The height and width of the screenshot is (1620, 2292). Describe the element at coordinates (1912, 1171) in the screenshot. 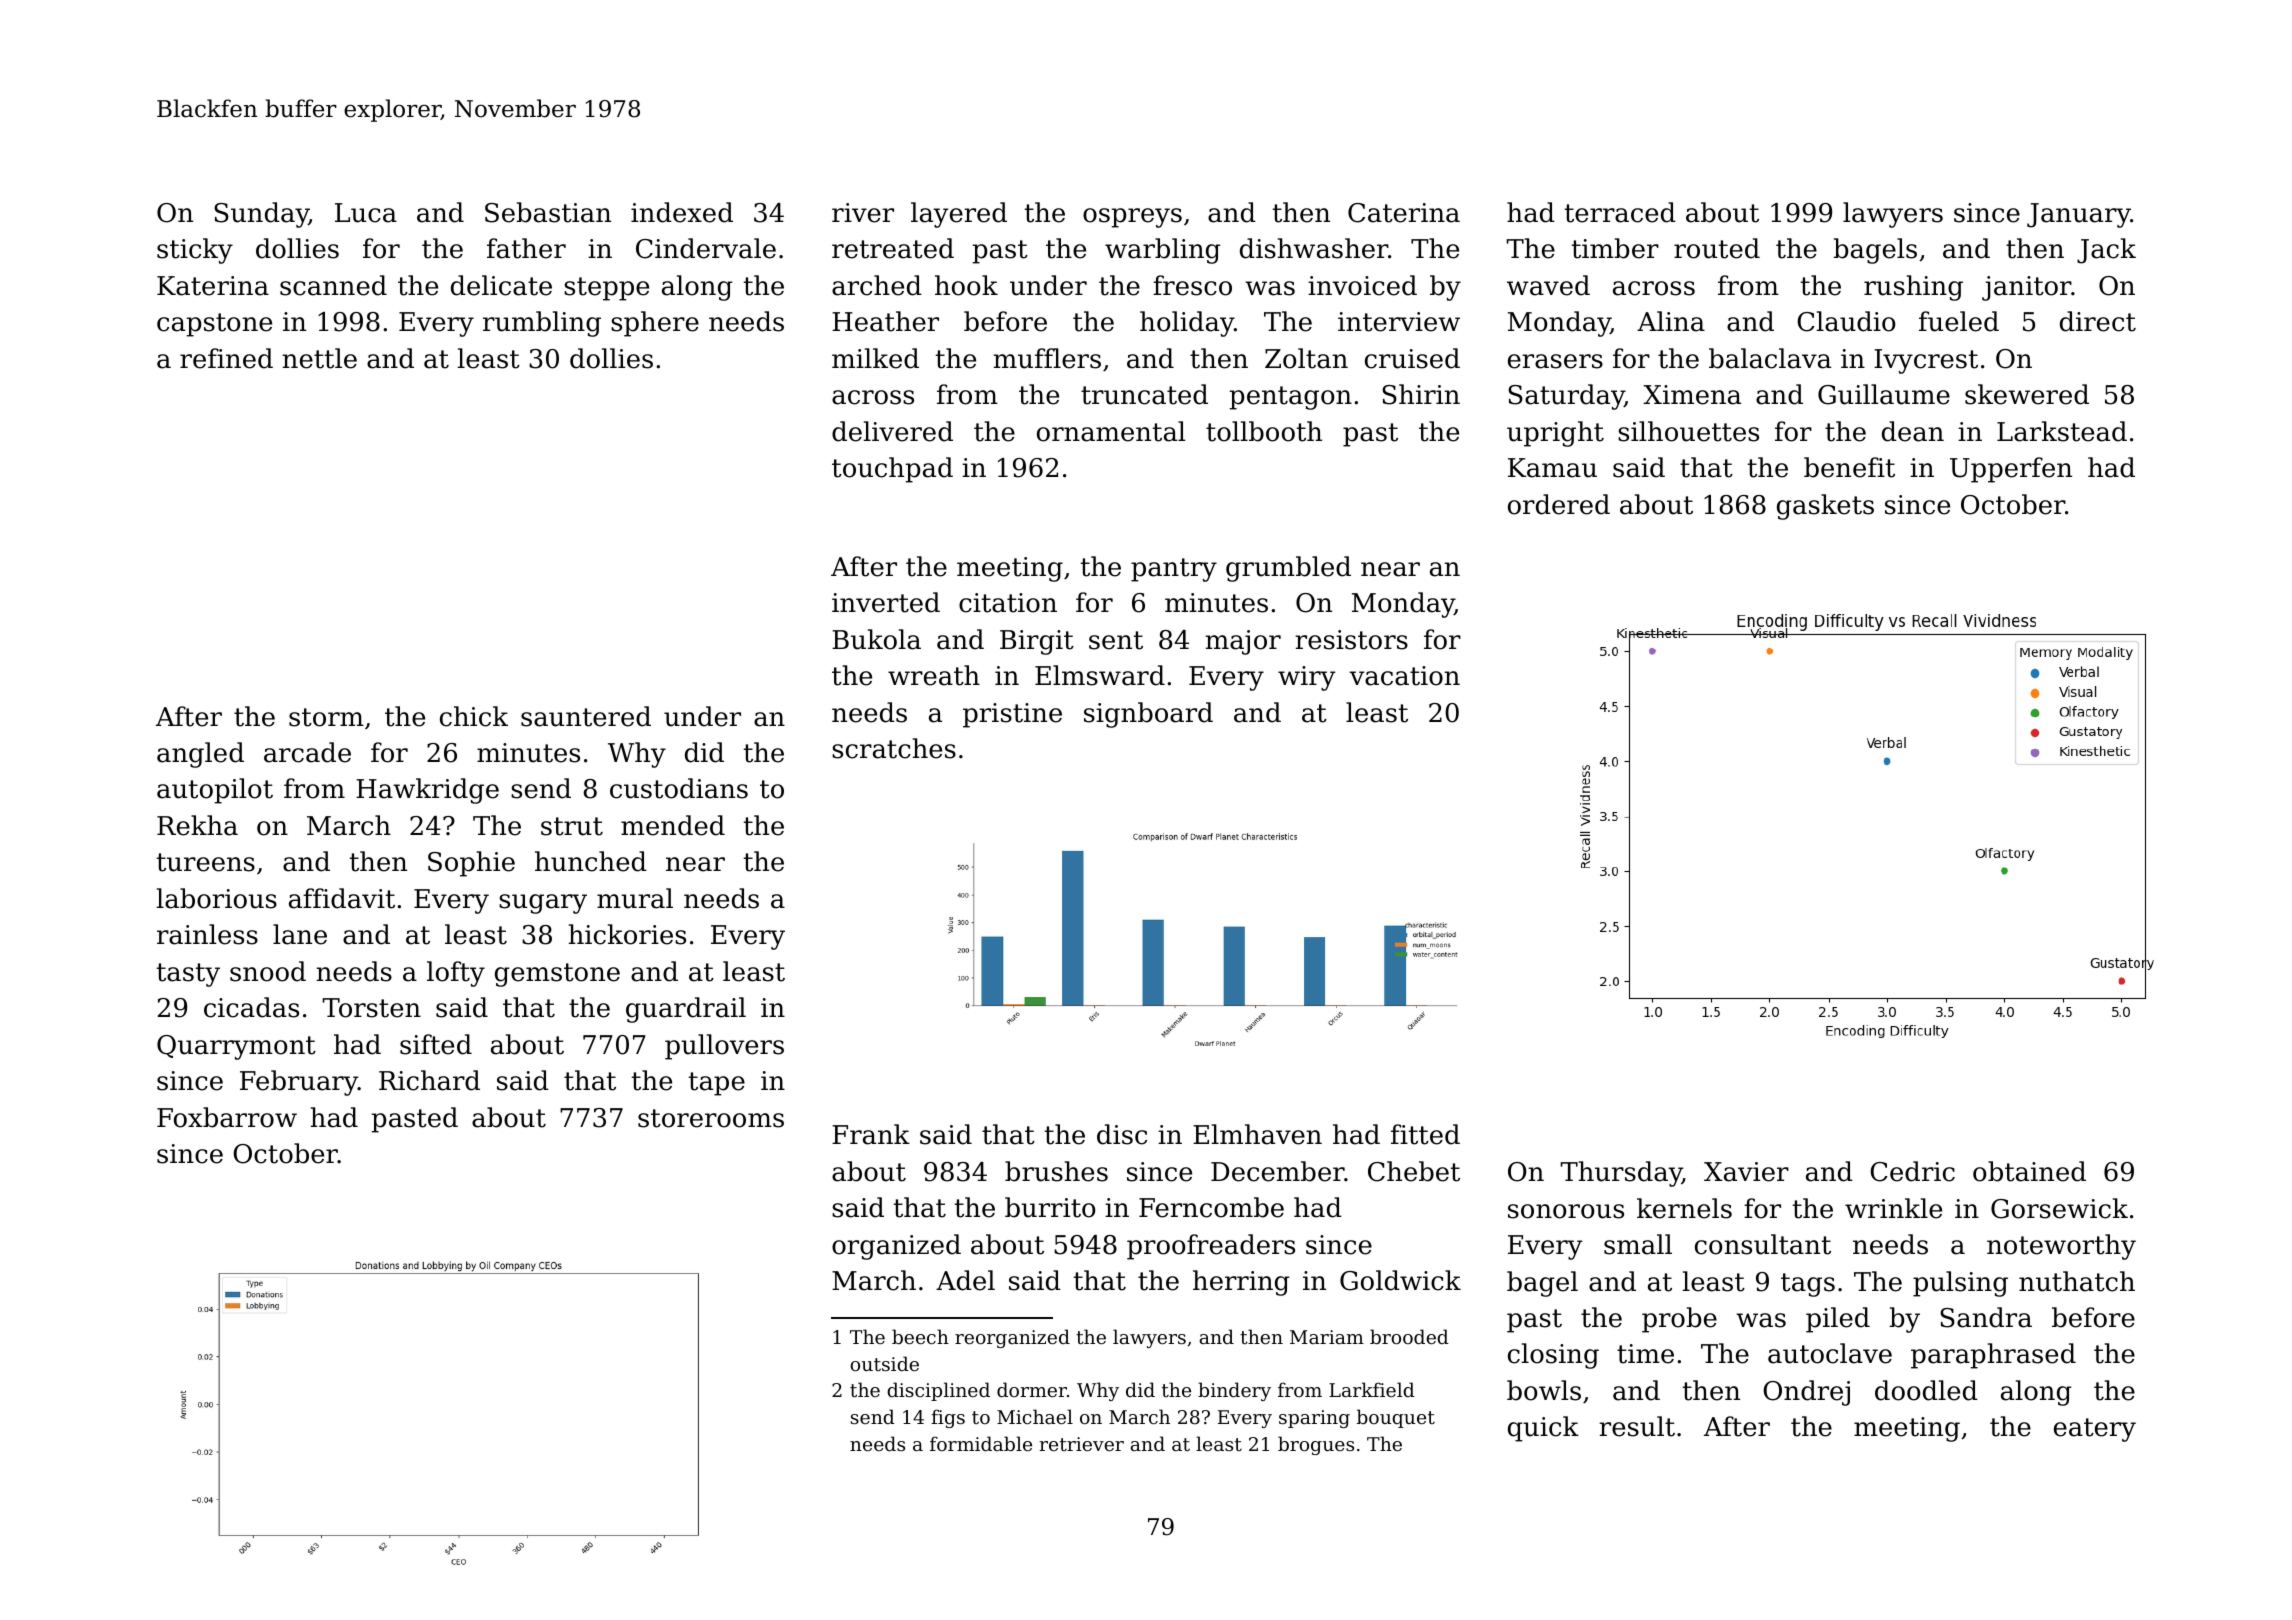

I see `Cedric` at that location.
